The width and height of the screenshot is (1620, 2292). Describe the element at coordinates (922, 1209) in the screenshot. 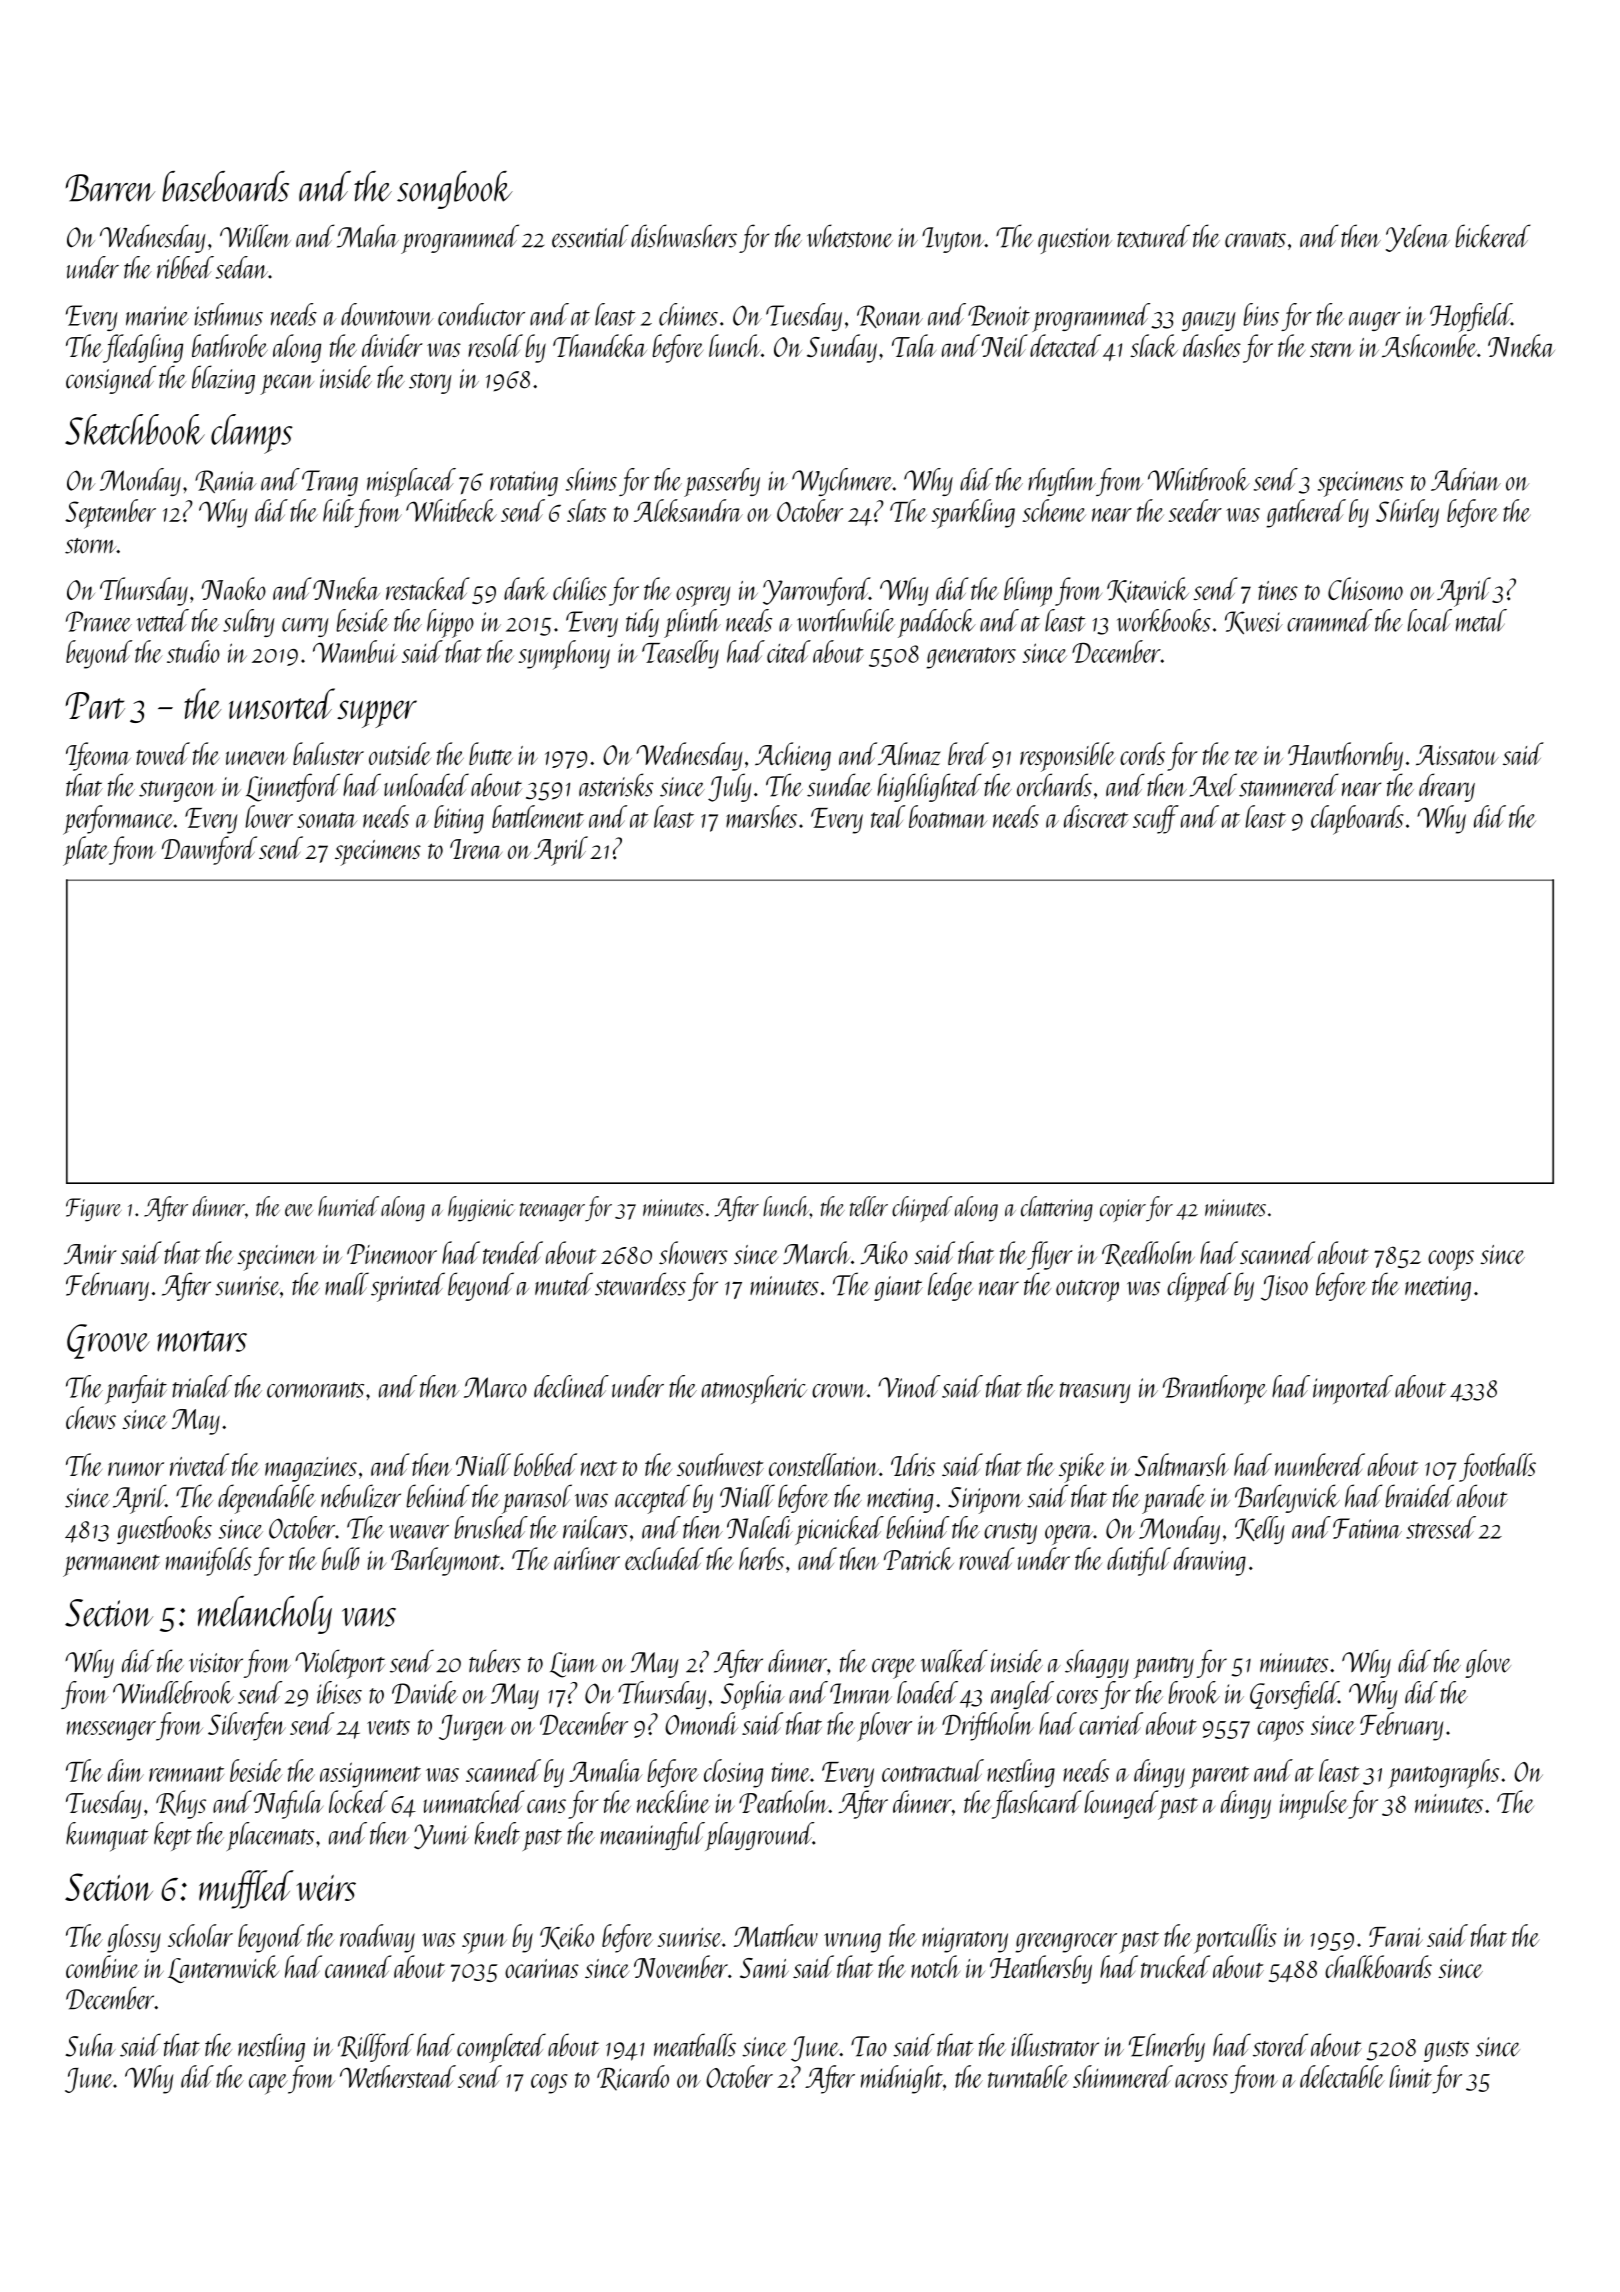

I see `chirped` at that location.
